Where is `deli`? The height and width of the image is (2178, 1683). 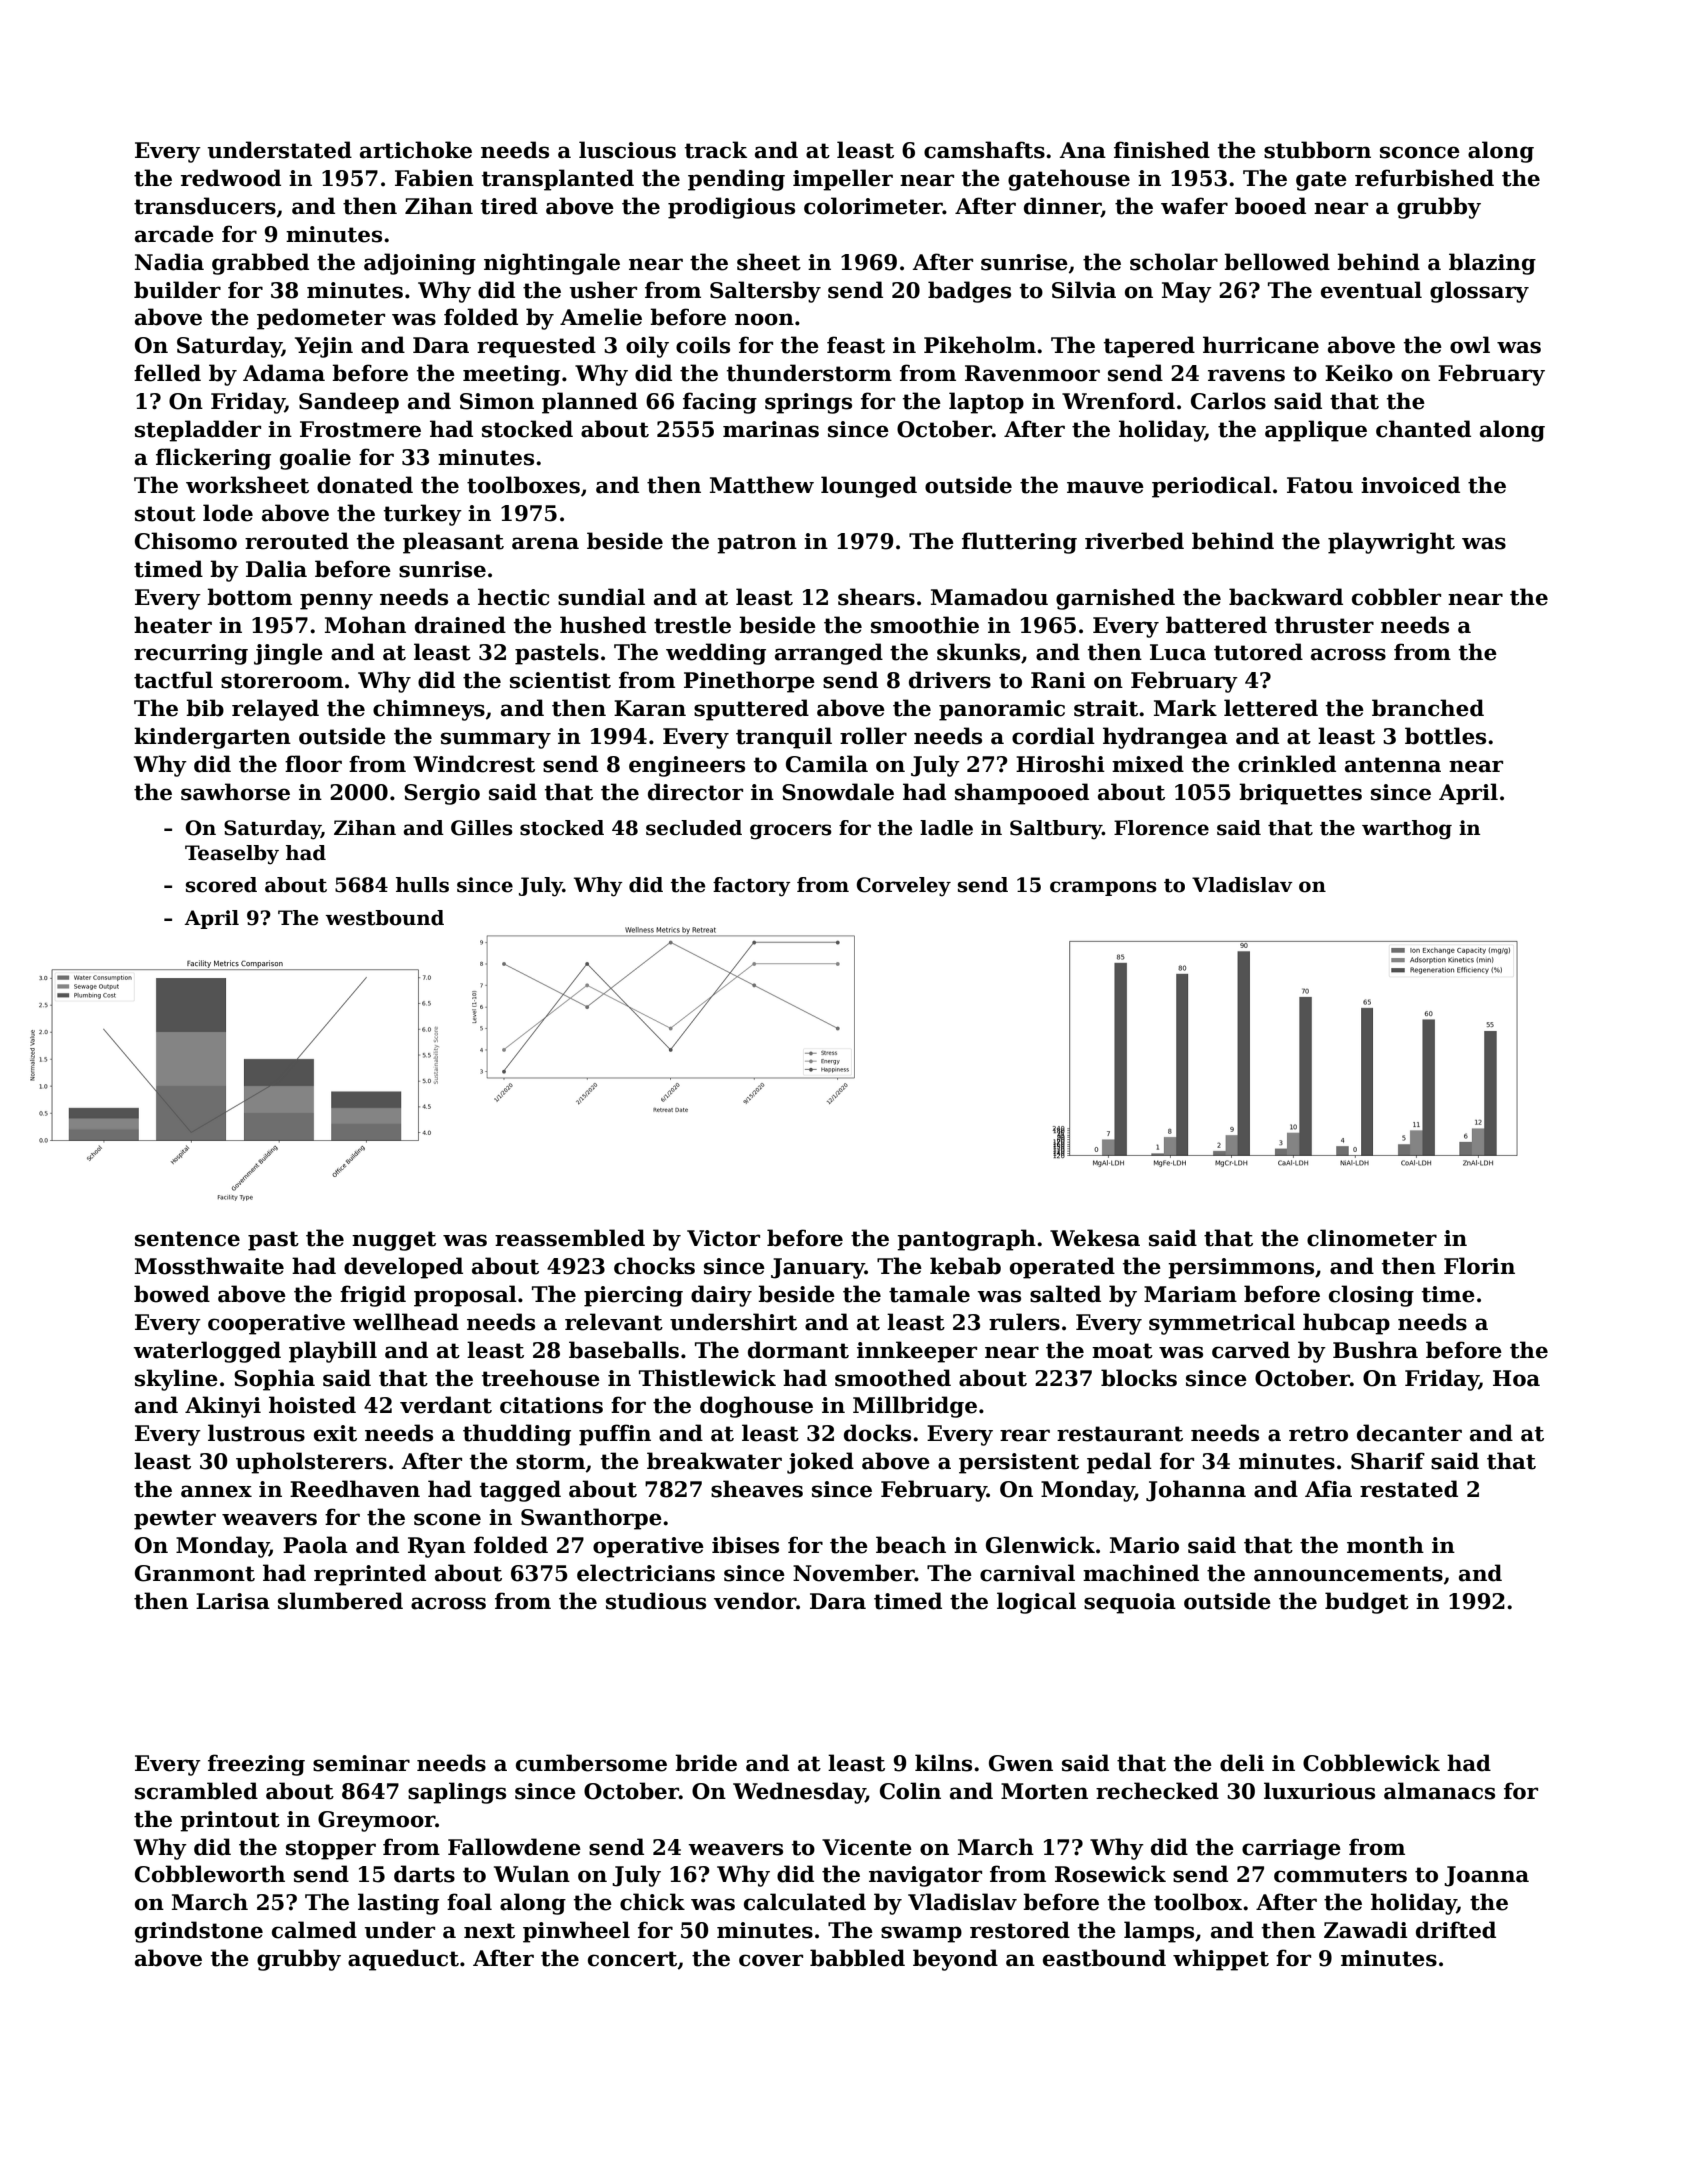
deli is located at coordinates (1242, 1763).
